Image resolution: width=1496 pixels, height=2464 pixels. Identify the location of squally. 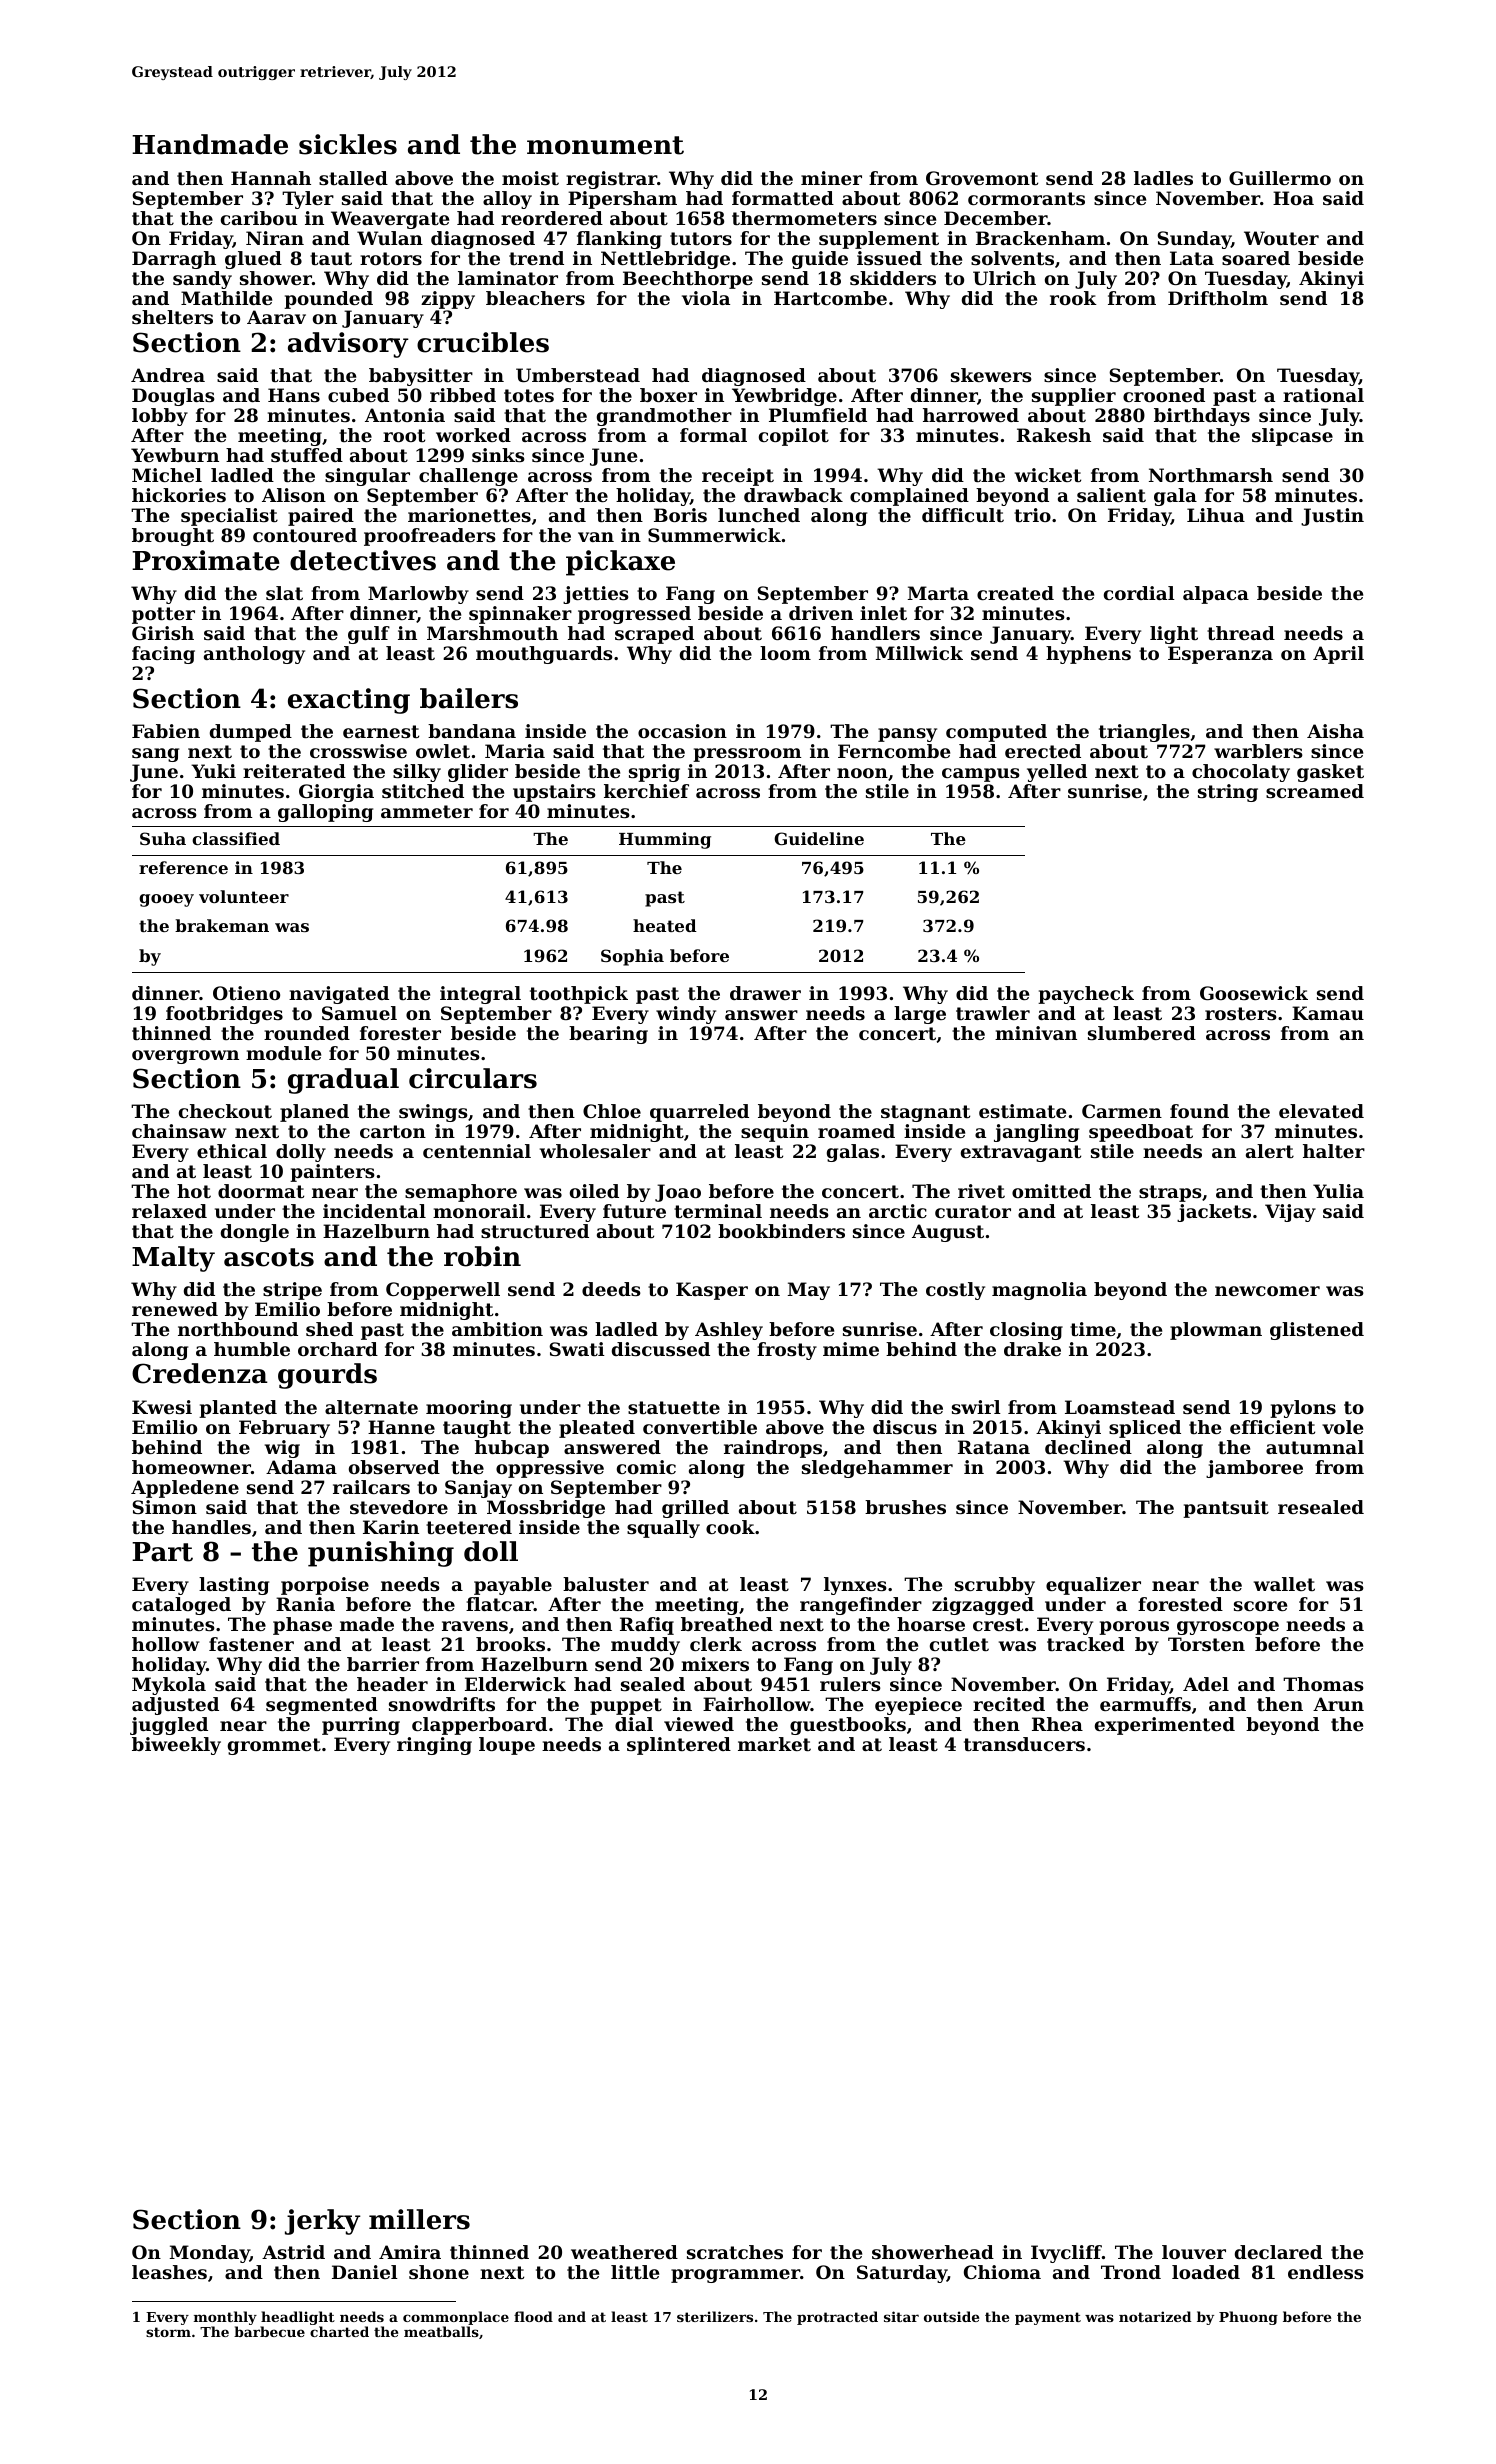
(663, 1529).
